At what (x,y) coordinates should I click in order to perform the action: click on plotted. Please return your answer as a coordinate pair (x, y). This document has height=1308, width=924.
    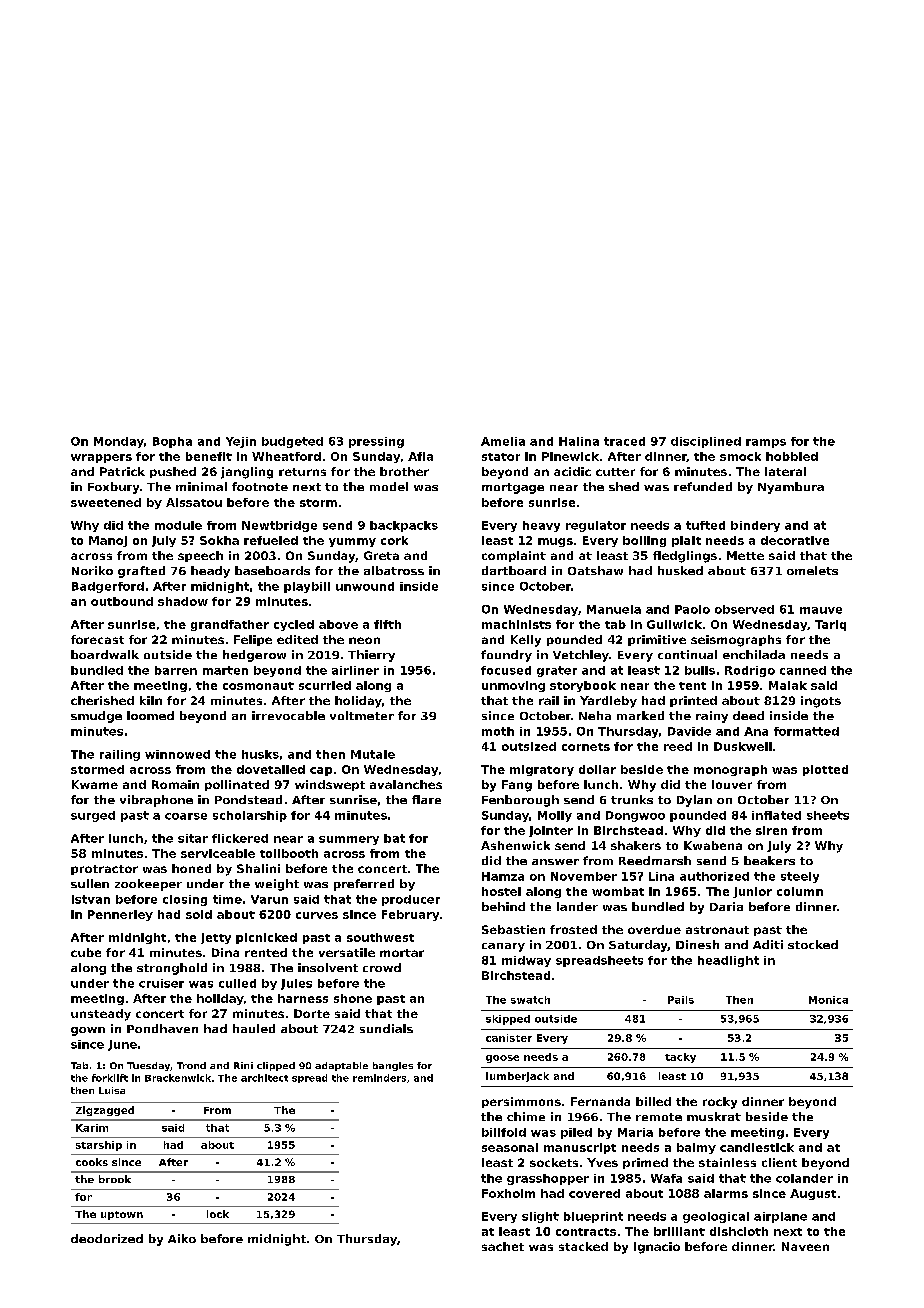
    Looking at the image, I should click on (825, 770).
